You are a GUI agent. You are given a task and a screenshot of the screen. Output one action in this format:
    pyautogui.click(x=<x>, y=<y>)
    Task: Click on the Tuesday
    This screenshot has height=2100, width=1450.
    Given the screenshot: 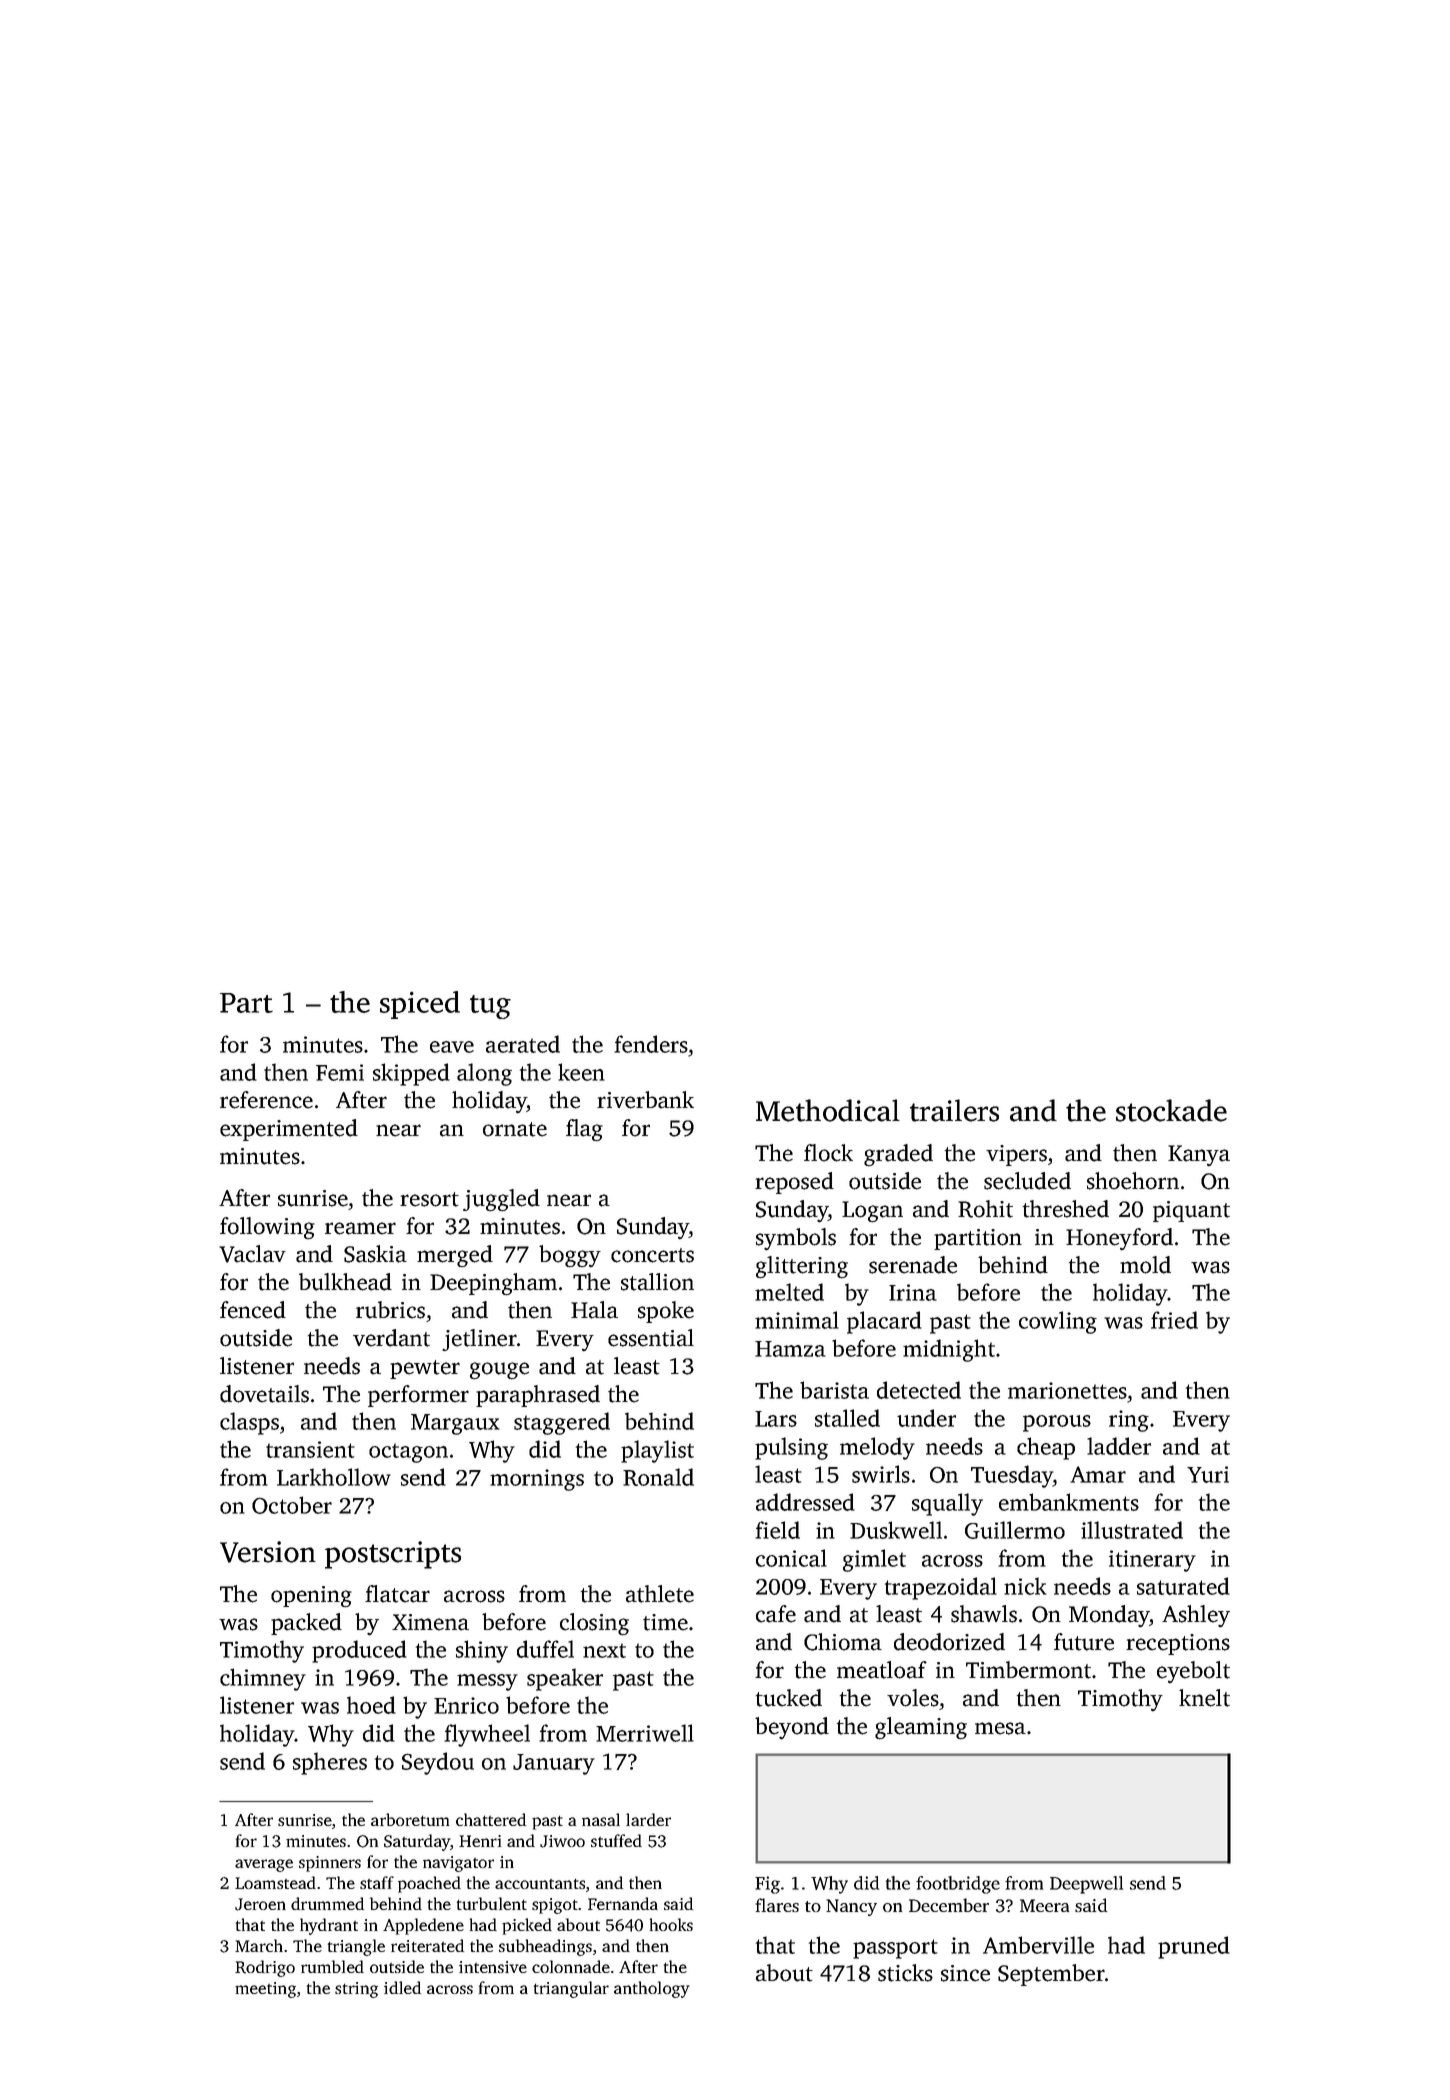 What is the action you would take?
    pyautogui.click(x=1012, y=1476)
